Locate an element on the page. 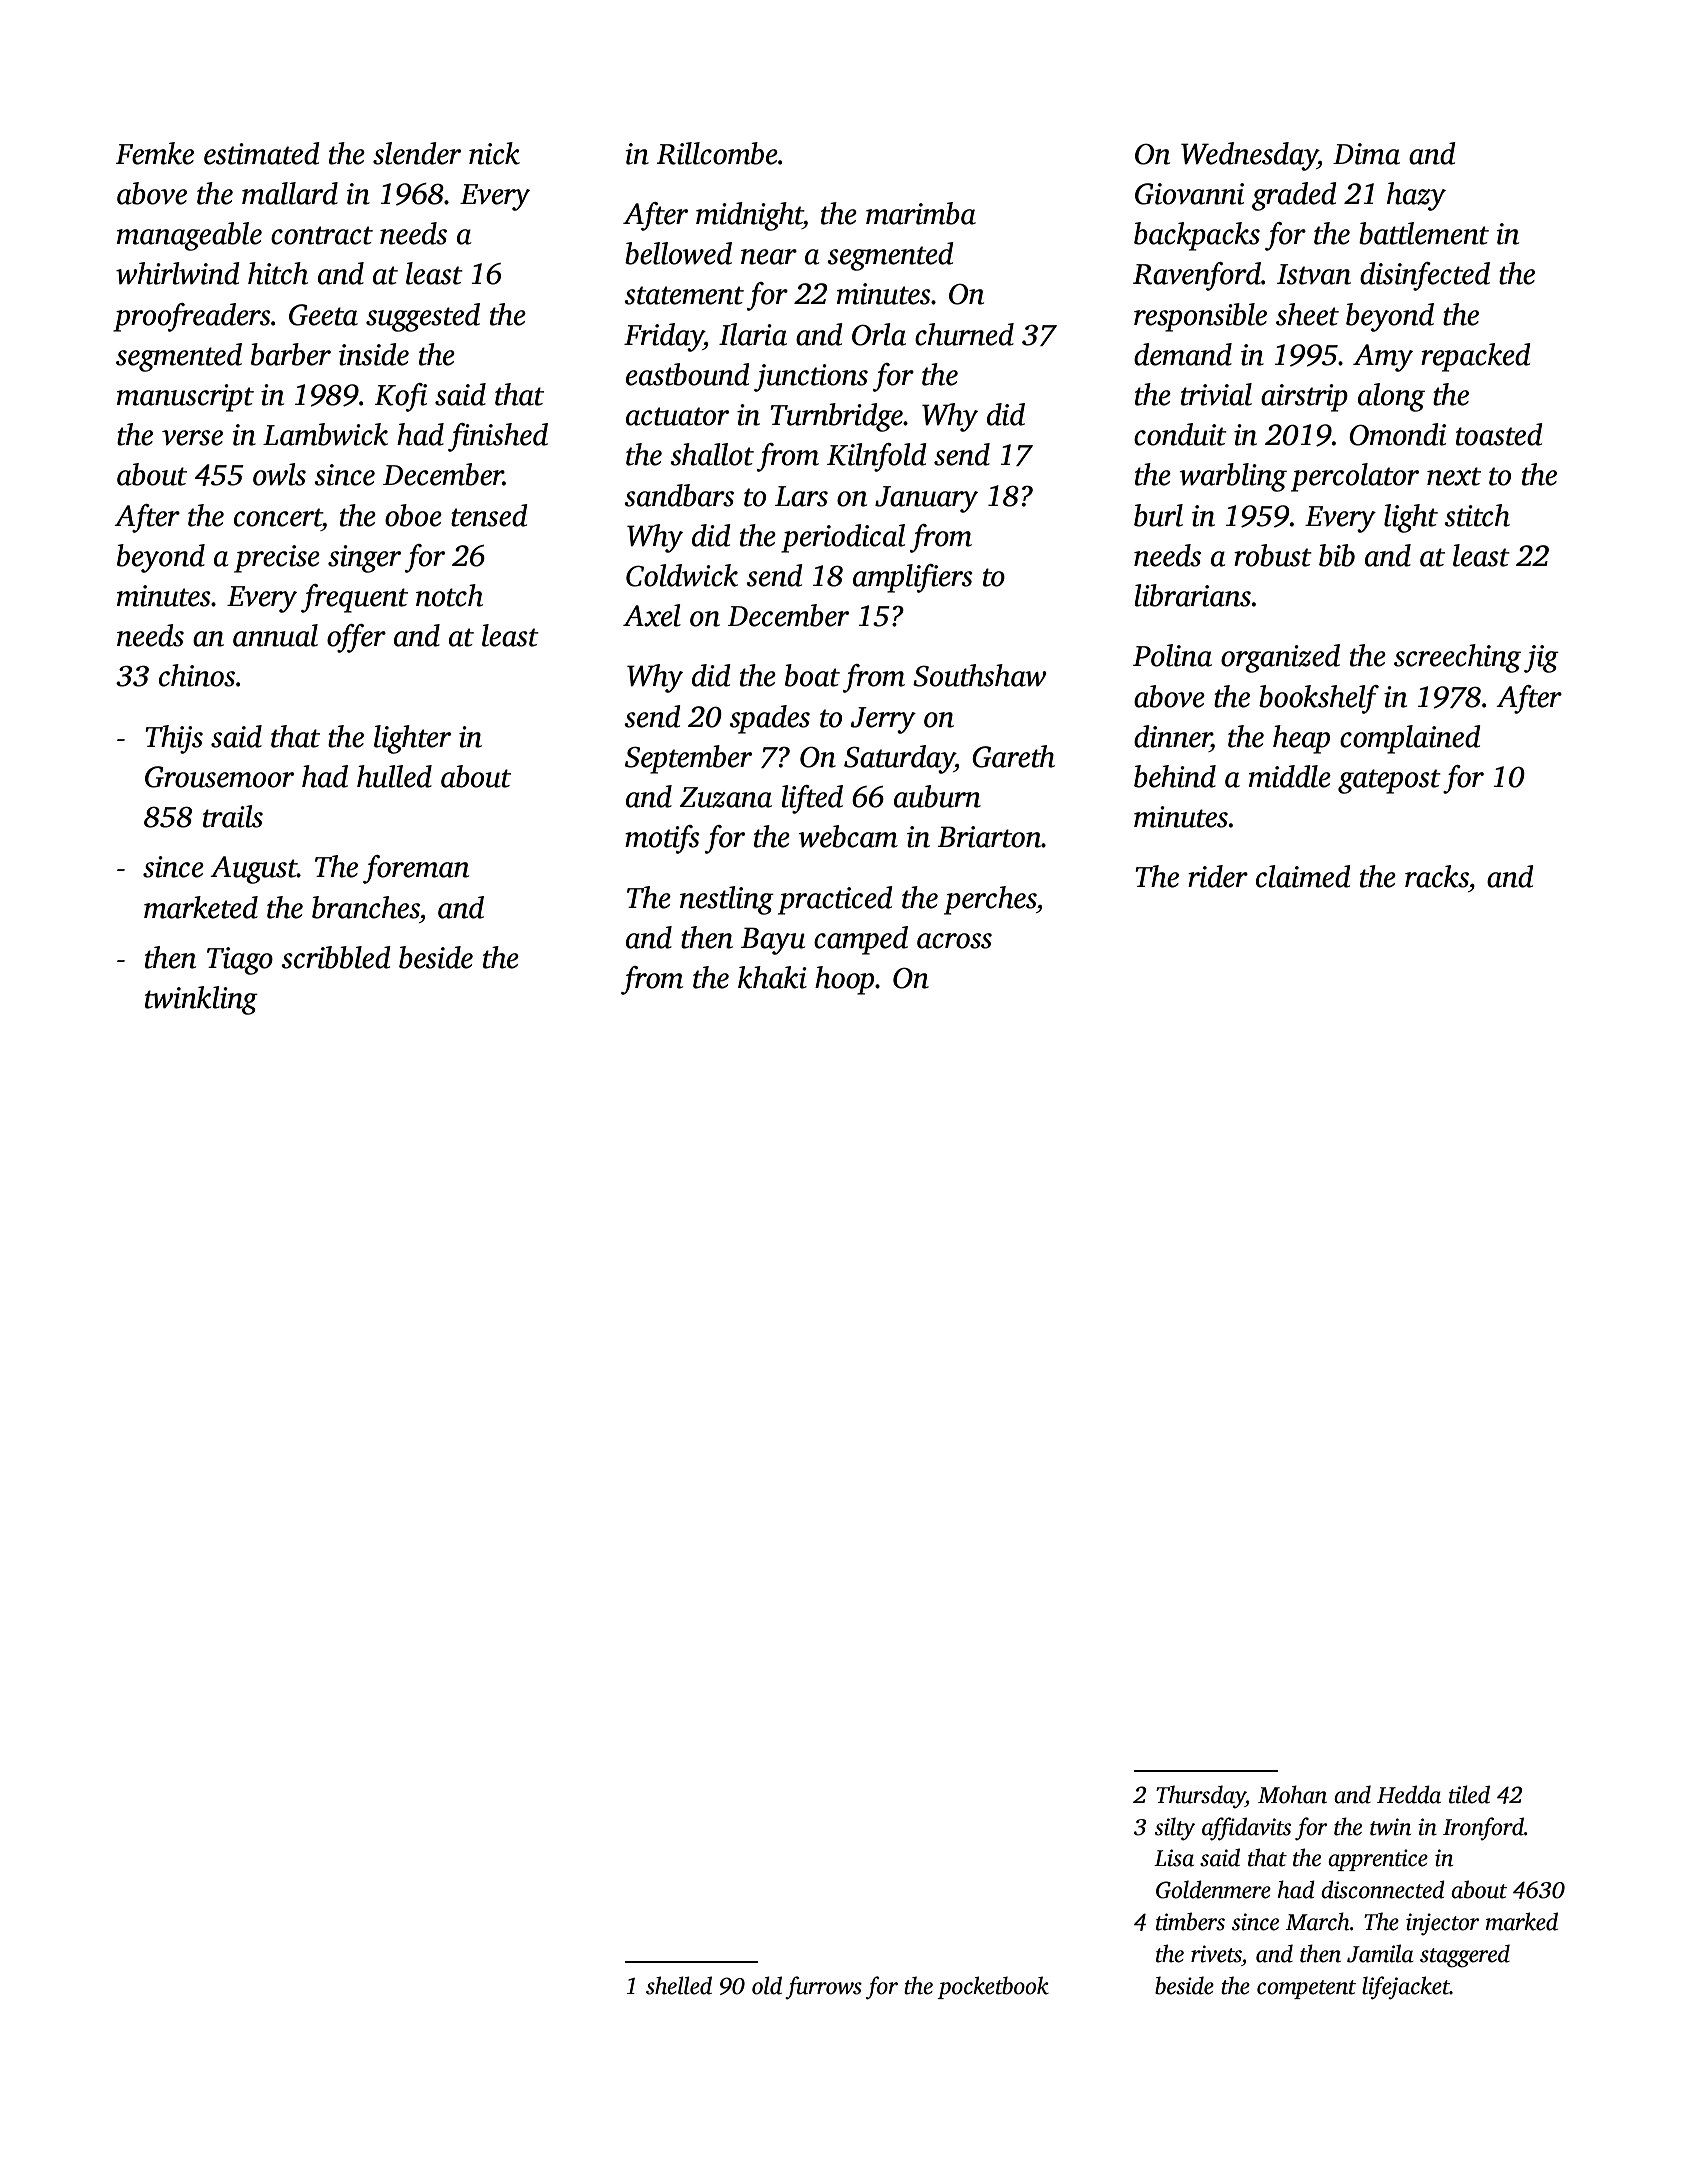  pocketbook is located at coordinates (993, 1987).
